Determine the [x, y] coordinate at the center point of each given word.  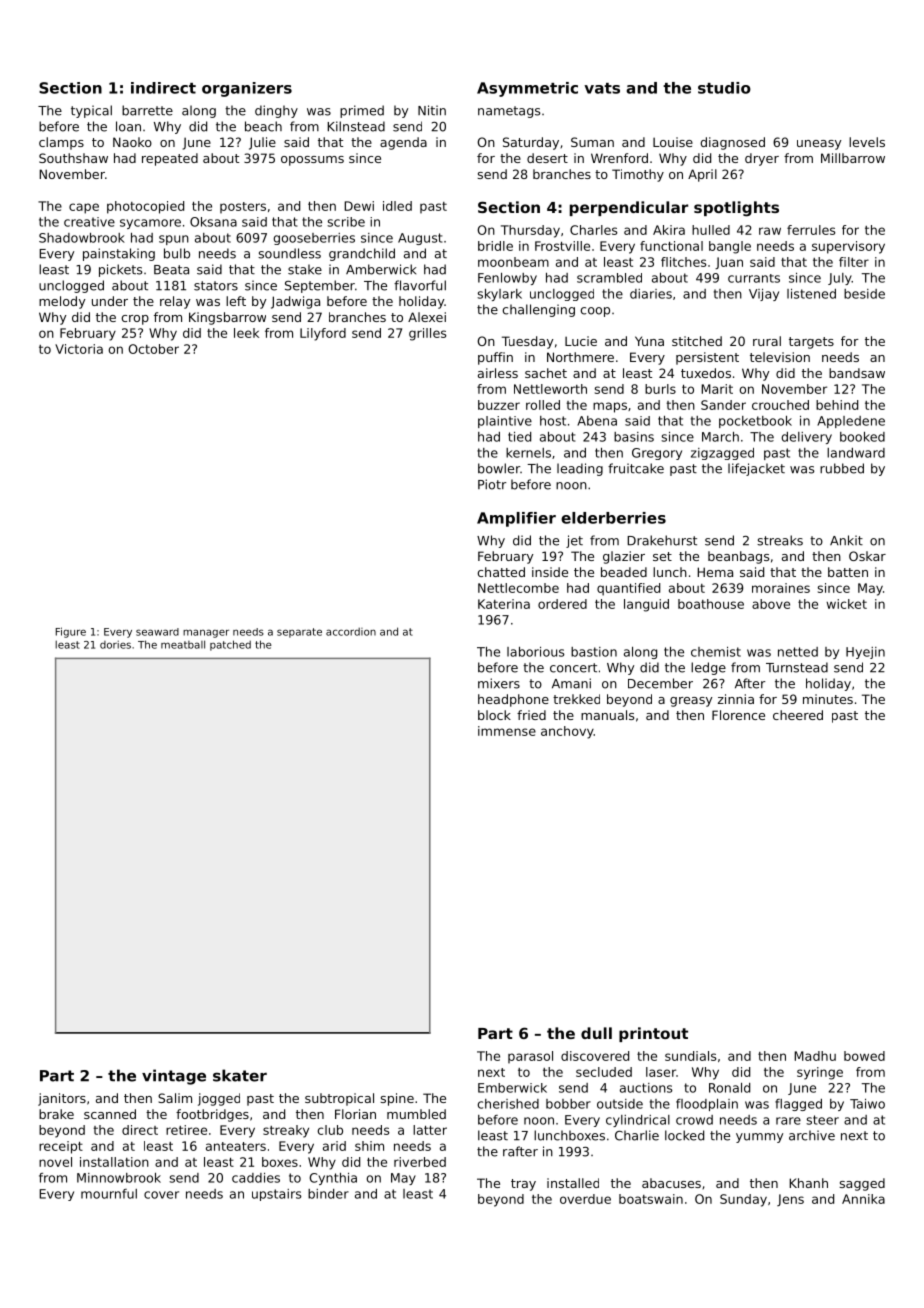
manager [206, 633]
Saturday [531, 143]
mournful [109, 1194]
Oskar [867, 556]
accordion [351, 632]
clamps [61, 143]
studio [724, 88]
